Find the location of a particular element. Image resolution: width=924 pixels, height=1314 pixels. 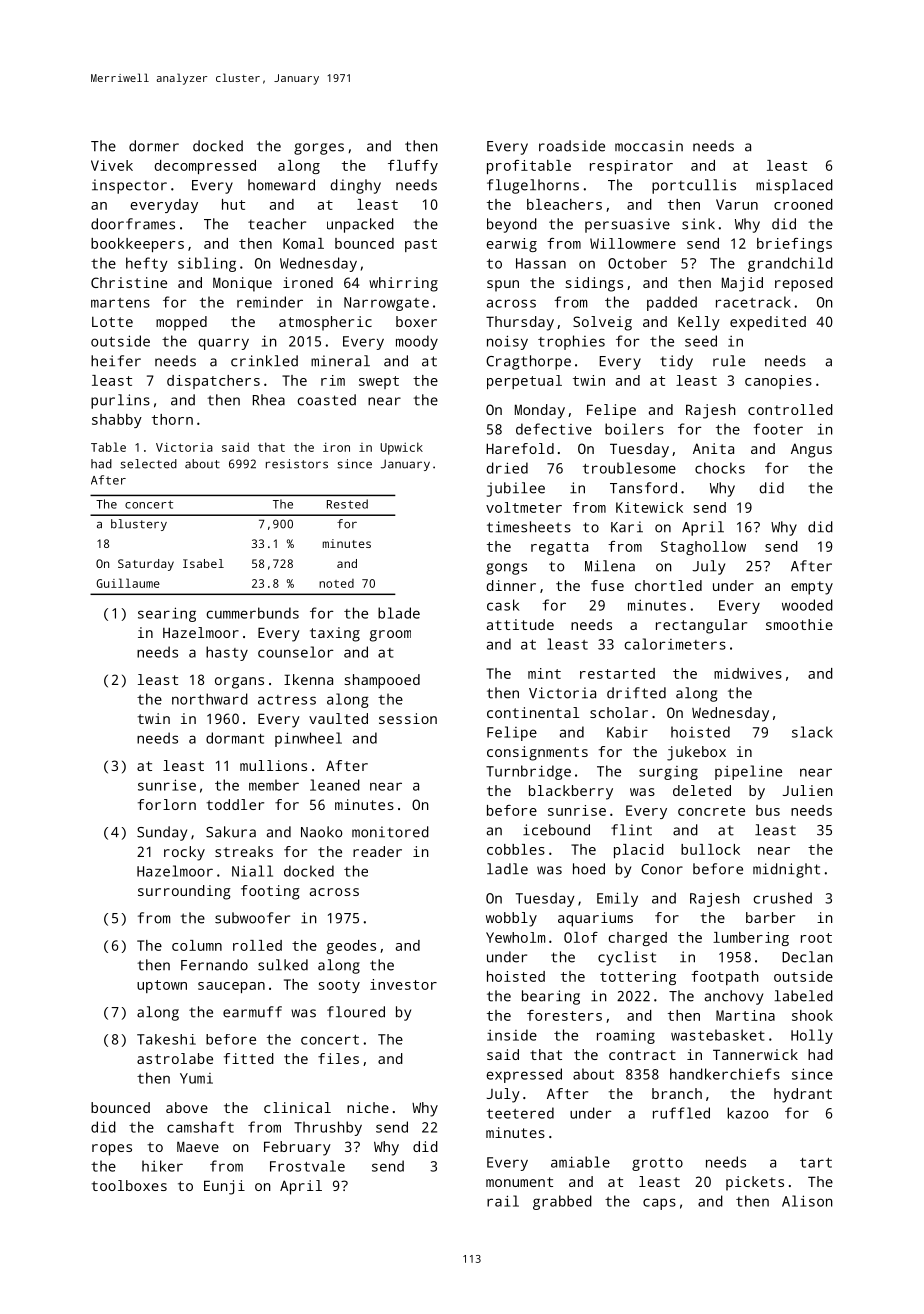

quarry is located at coordinates (223, 344).
